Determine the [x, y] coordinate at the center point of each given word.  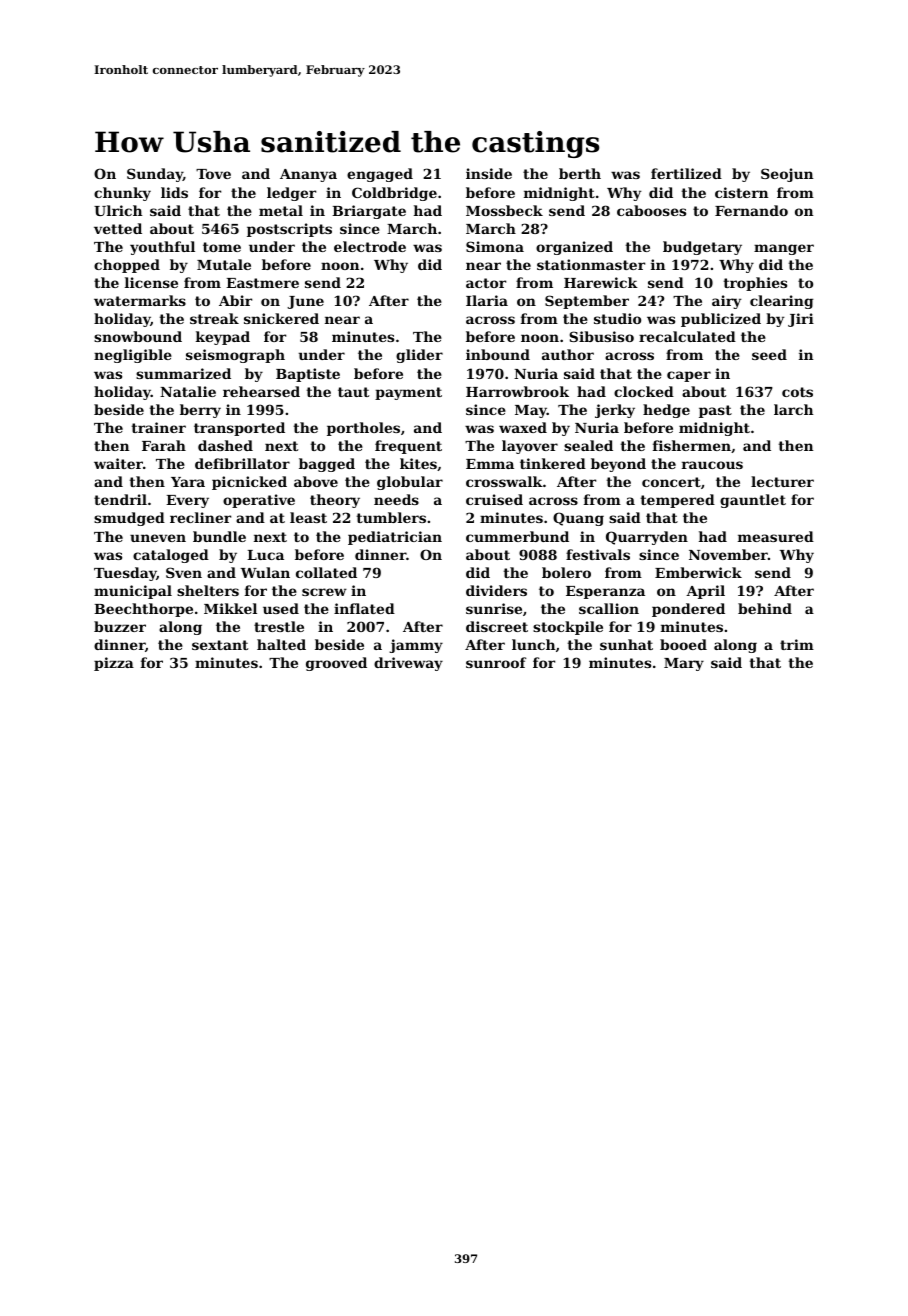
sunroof [496, 662]
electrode [370, 246]
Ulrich [118, 210]
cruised [494, 499]
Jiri [801, 320]
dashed [225, 445]
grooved [336, 664]
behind [765, 608]
